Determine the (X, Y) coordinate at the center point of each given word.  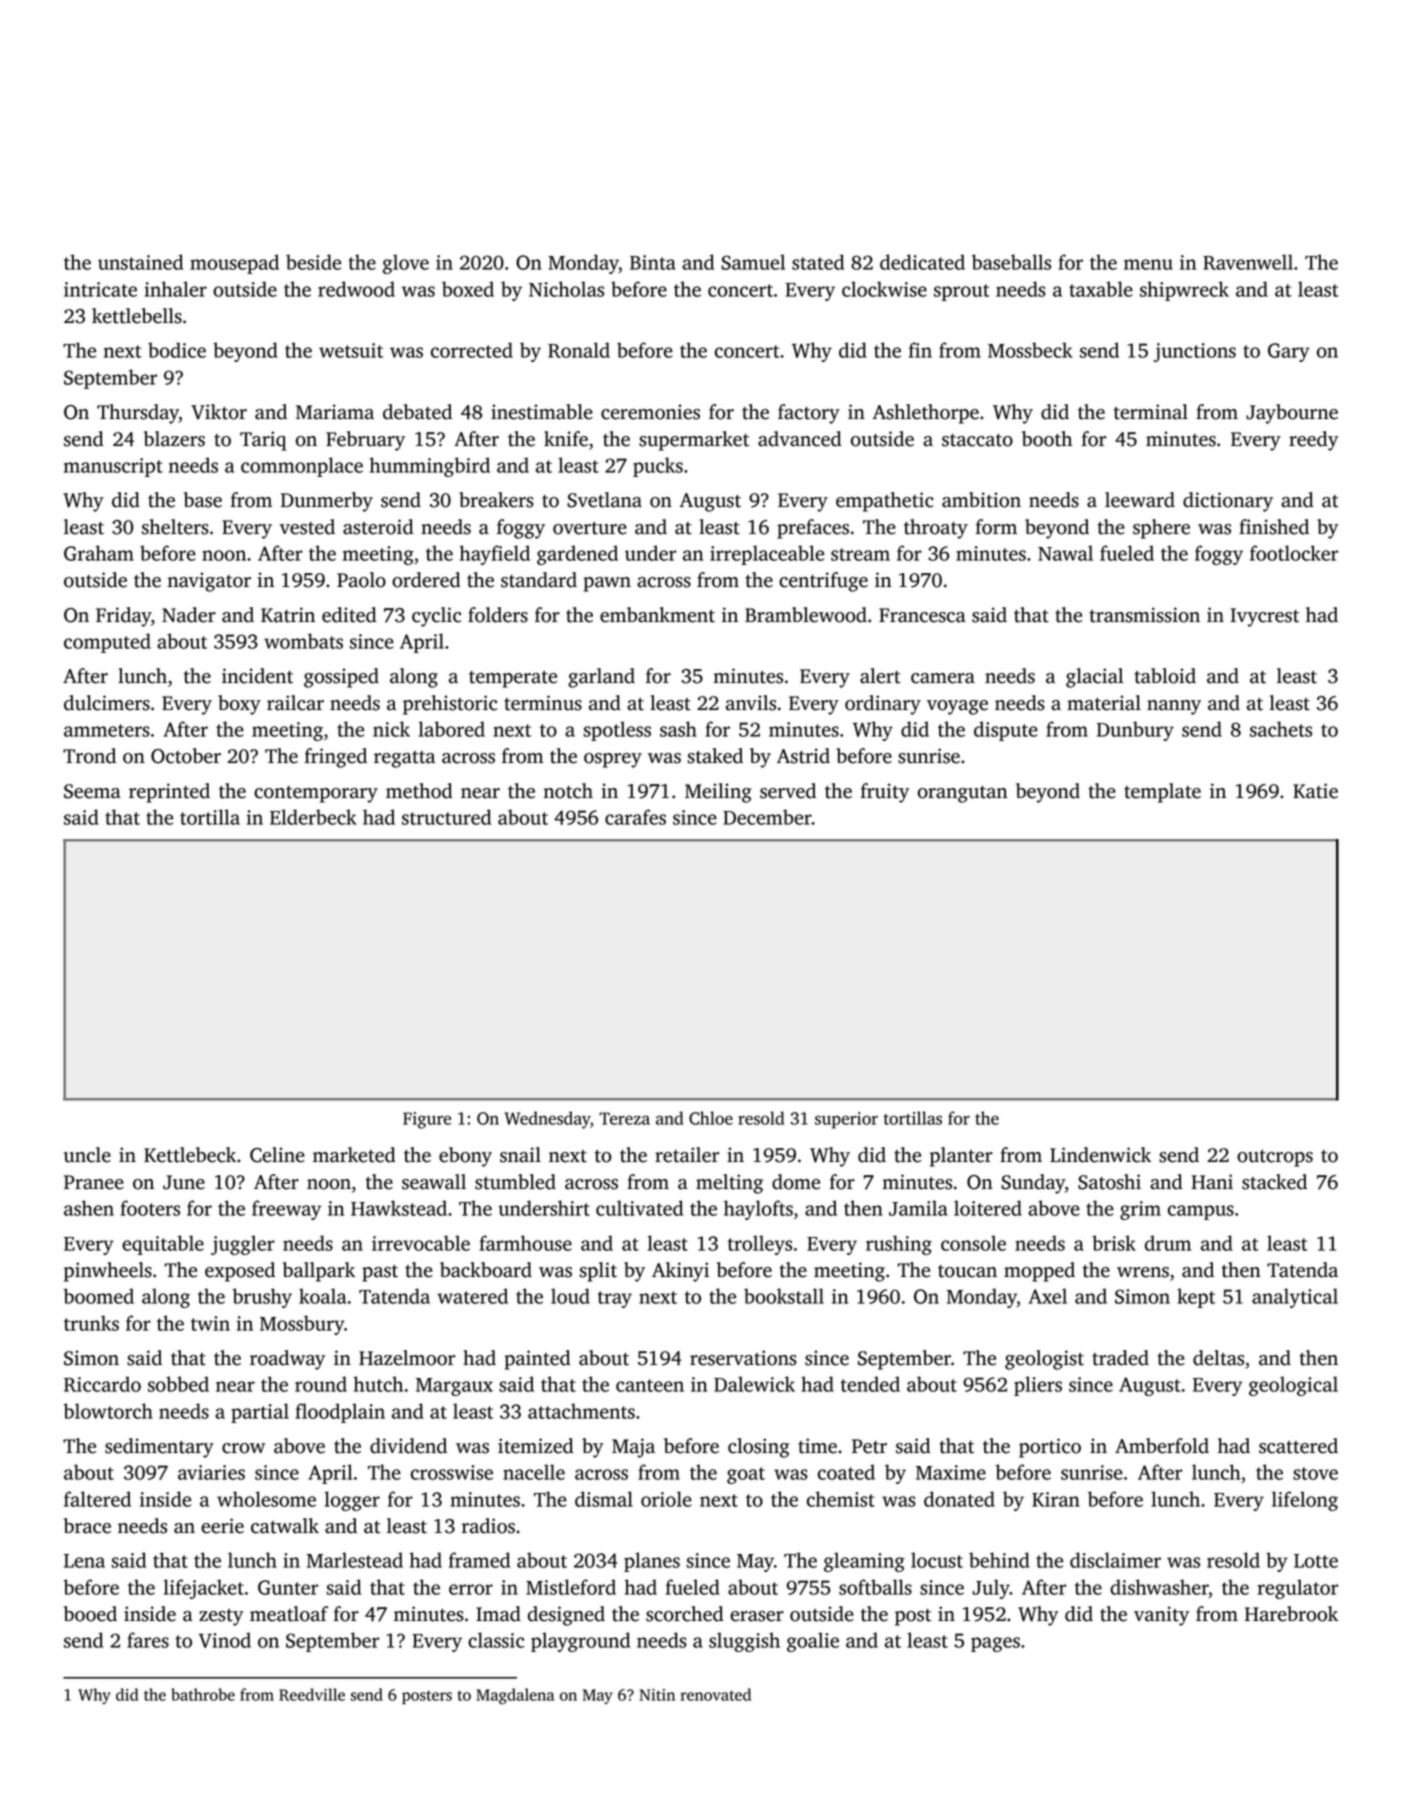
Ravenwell (1248, 262)
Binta (653, 262)
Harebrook (1291, 1614)
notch (568, 791)
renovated (715, 1694)
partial (260, 1413)
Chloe (711, 1118)
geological (1293, 1386)
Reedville (312, 1694)
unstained (140, 262)
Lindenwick (1100, 1155)
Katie (1315, 791)
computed (107, 643)
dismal (604, 1499)
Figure (427, 1120)
